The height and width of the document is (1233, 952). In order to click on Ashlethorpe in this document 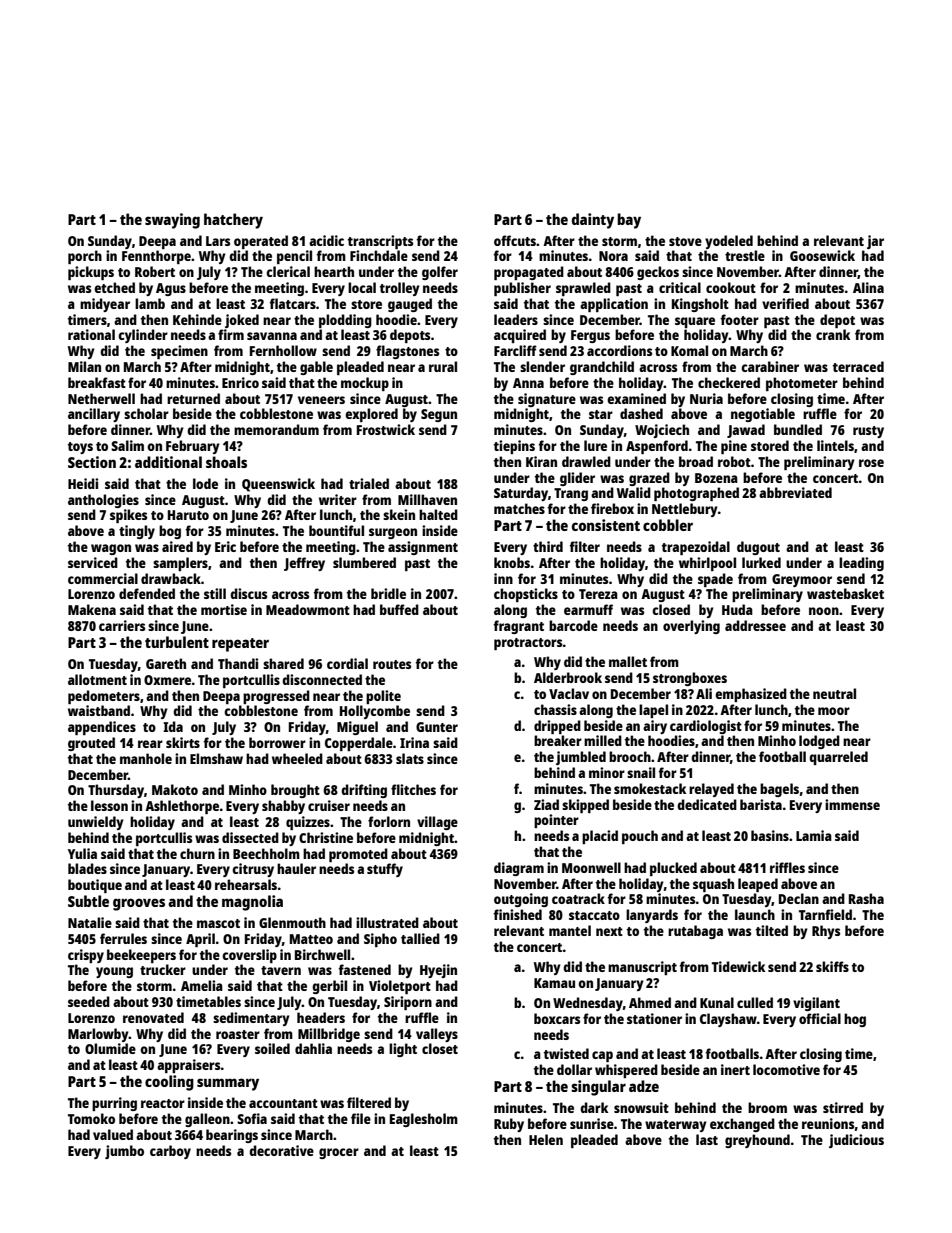, I will do `click(182, 807)`.
